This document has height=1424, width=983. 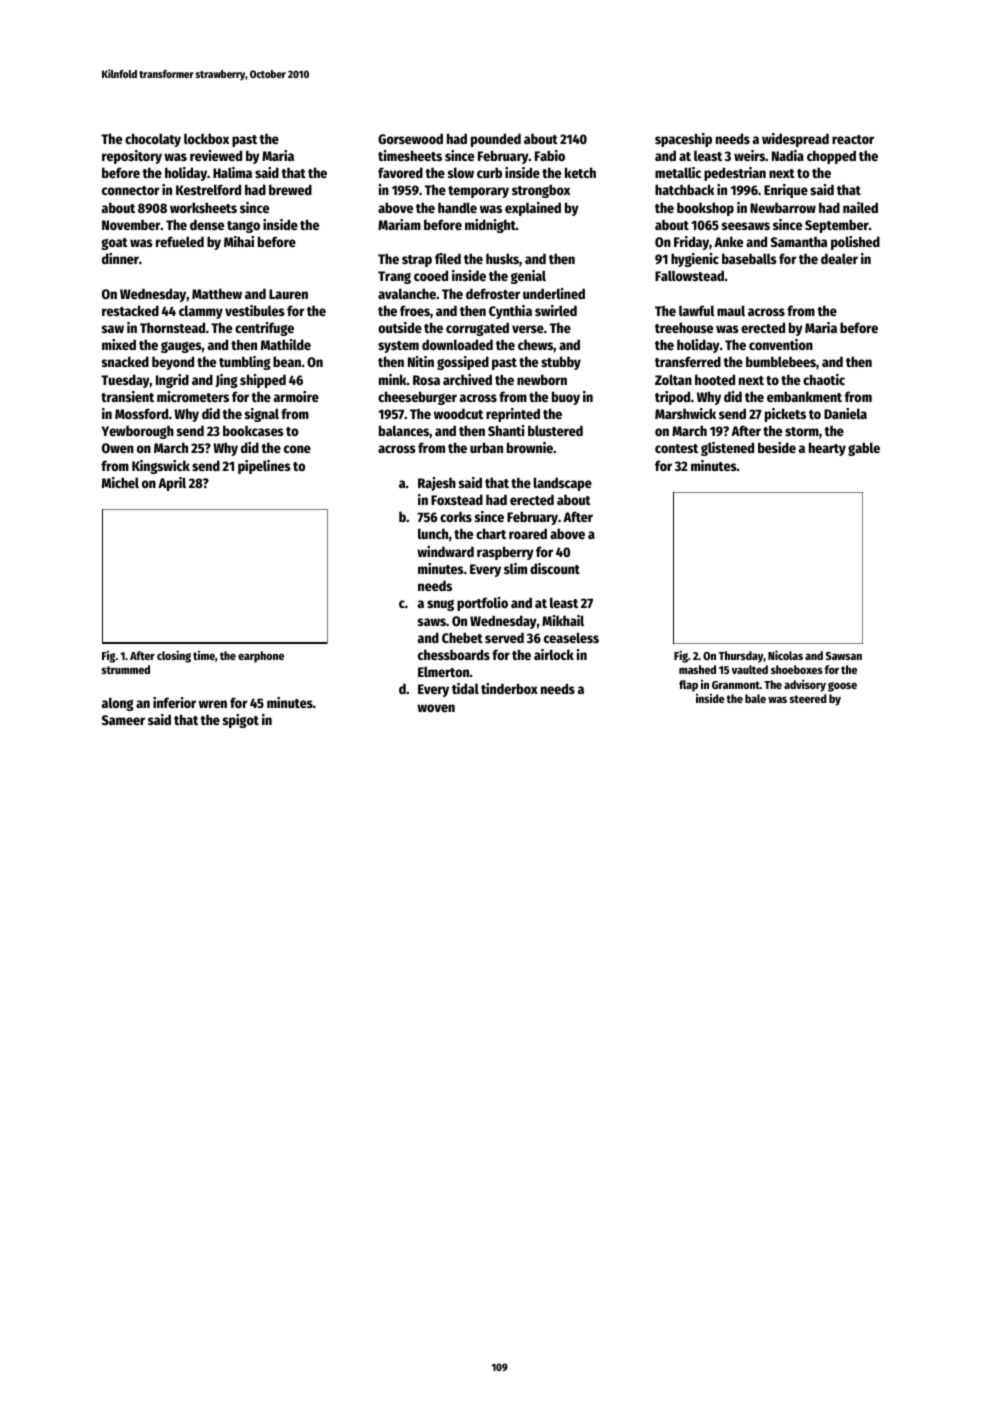 I want to click on April, so click(x=172, y=484).
